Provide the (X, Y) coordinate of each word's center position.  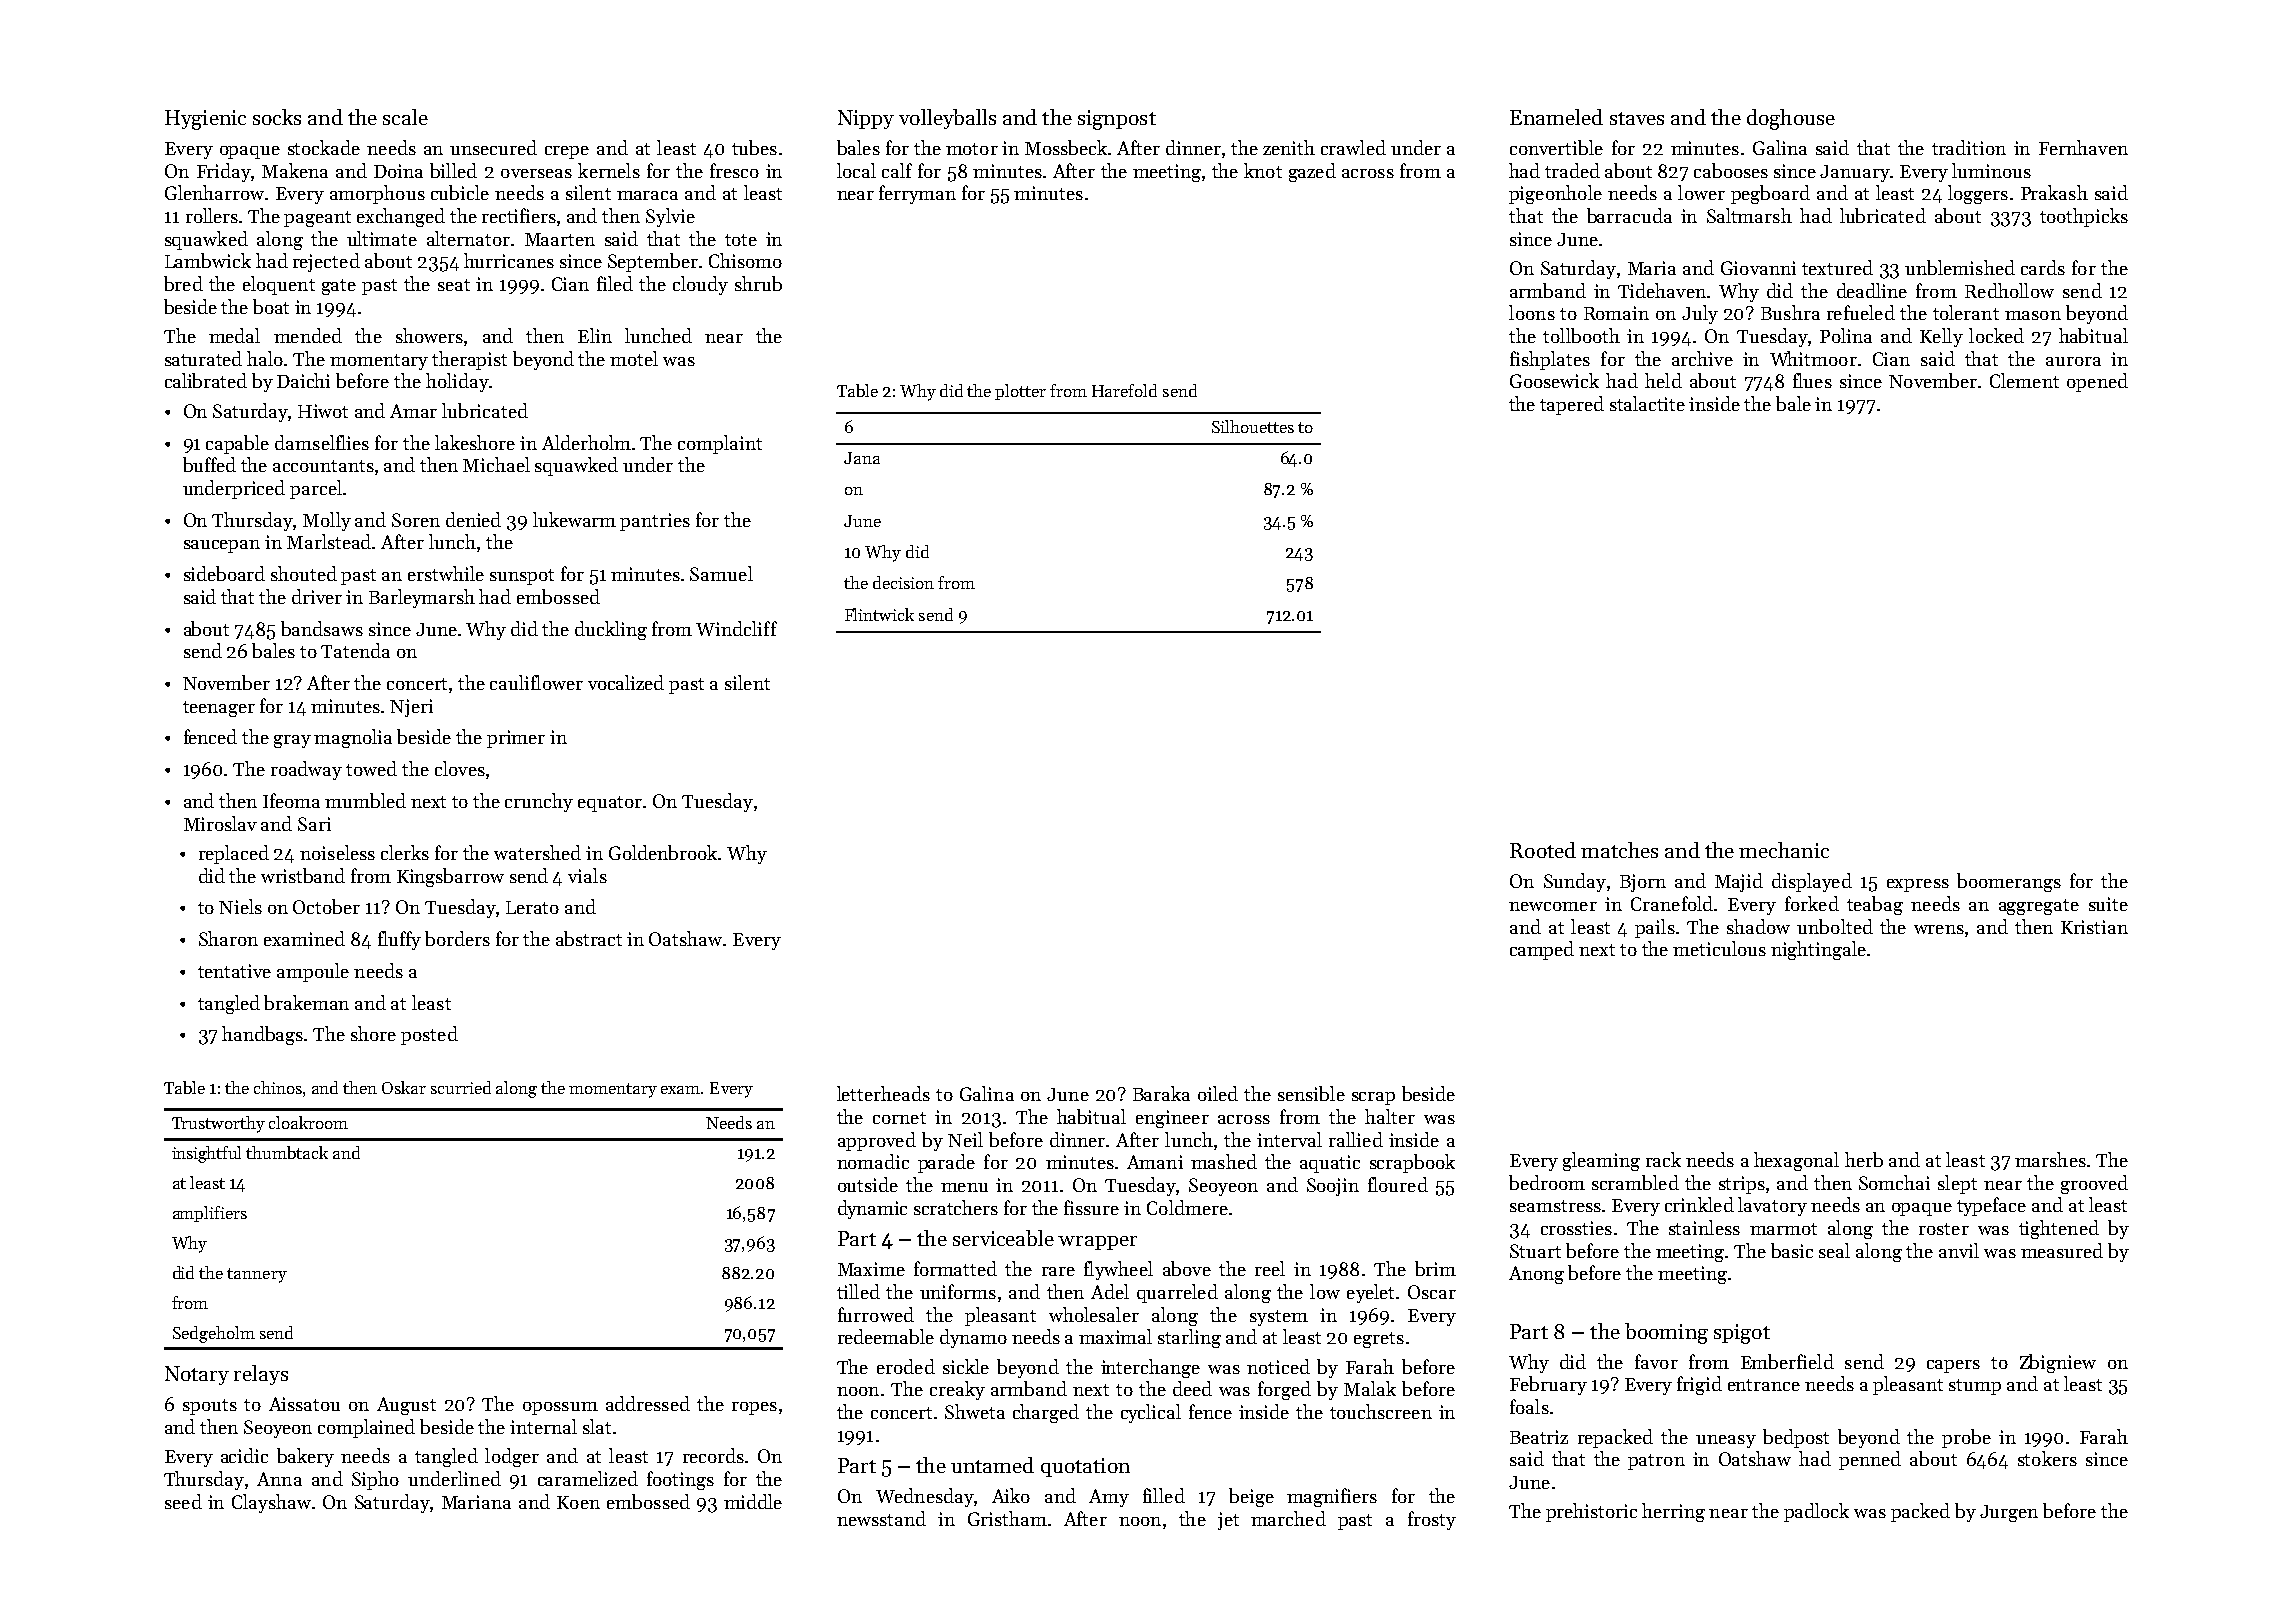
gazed (1312, 172)
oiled (1218, 1093)
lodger (512, 1457)
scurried (461, 1087)
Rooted (1543, 850)
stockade (324, 147)
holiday (457, 382)
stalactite (1647, 403)
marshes (2050, 1159)
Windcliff (736, 628)
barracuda (1629, 215)
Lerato (532, 907)
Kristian (2094, 927)
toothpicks (2084, 217)
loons (1532, 312)
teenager (219, 709)
